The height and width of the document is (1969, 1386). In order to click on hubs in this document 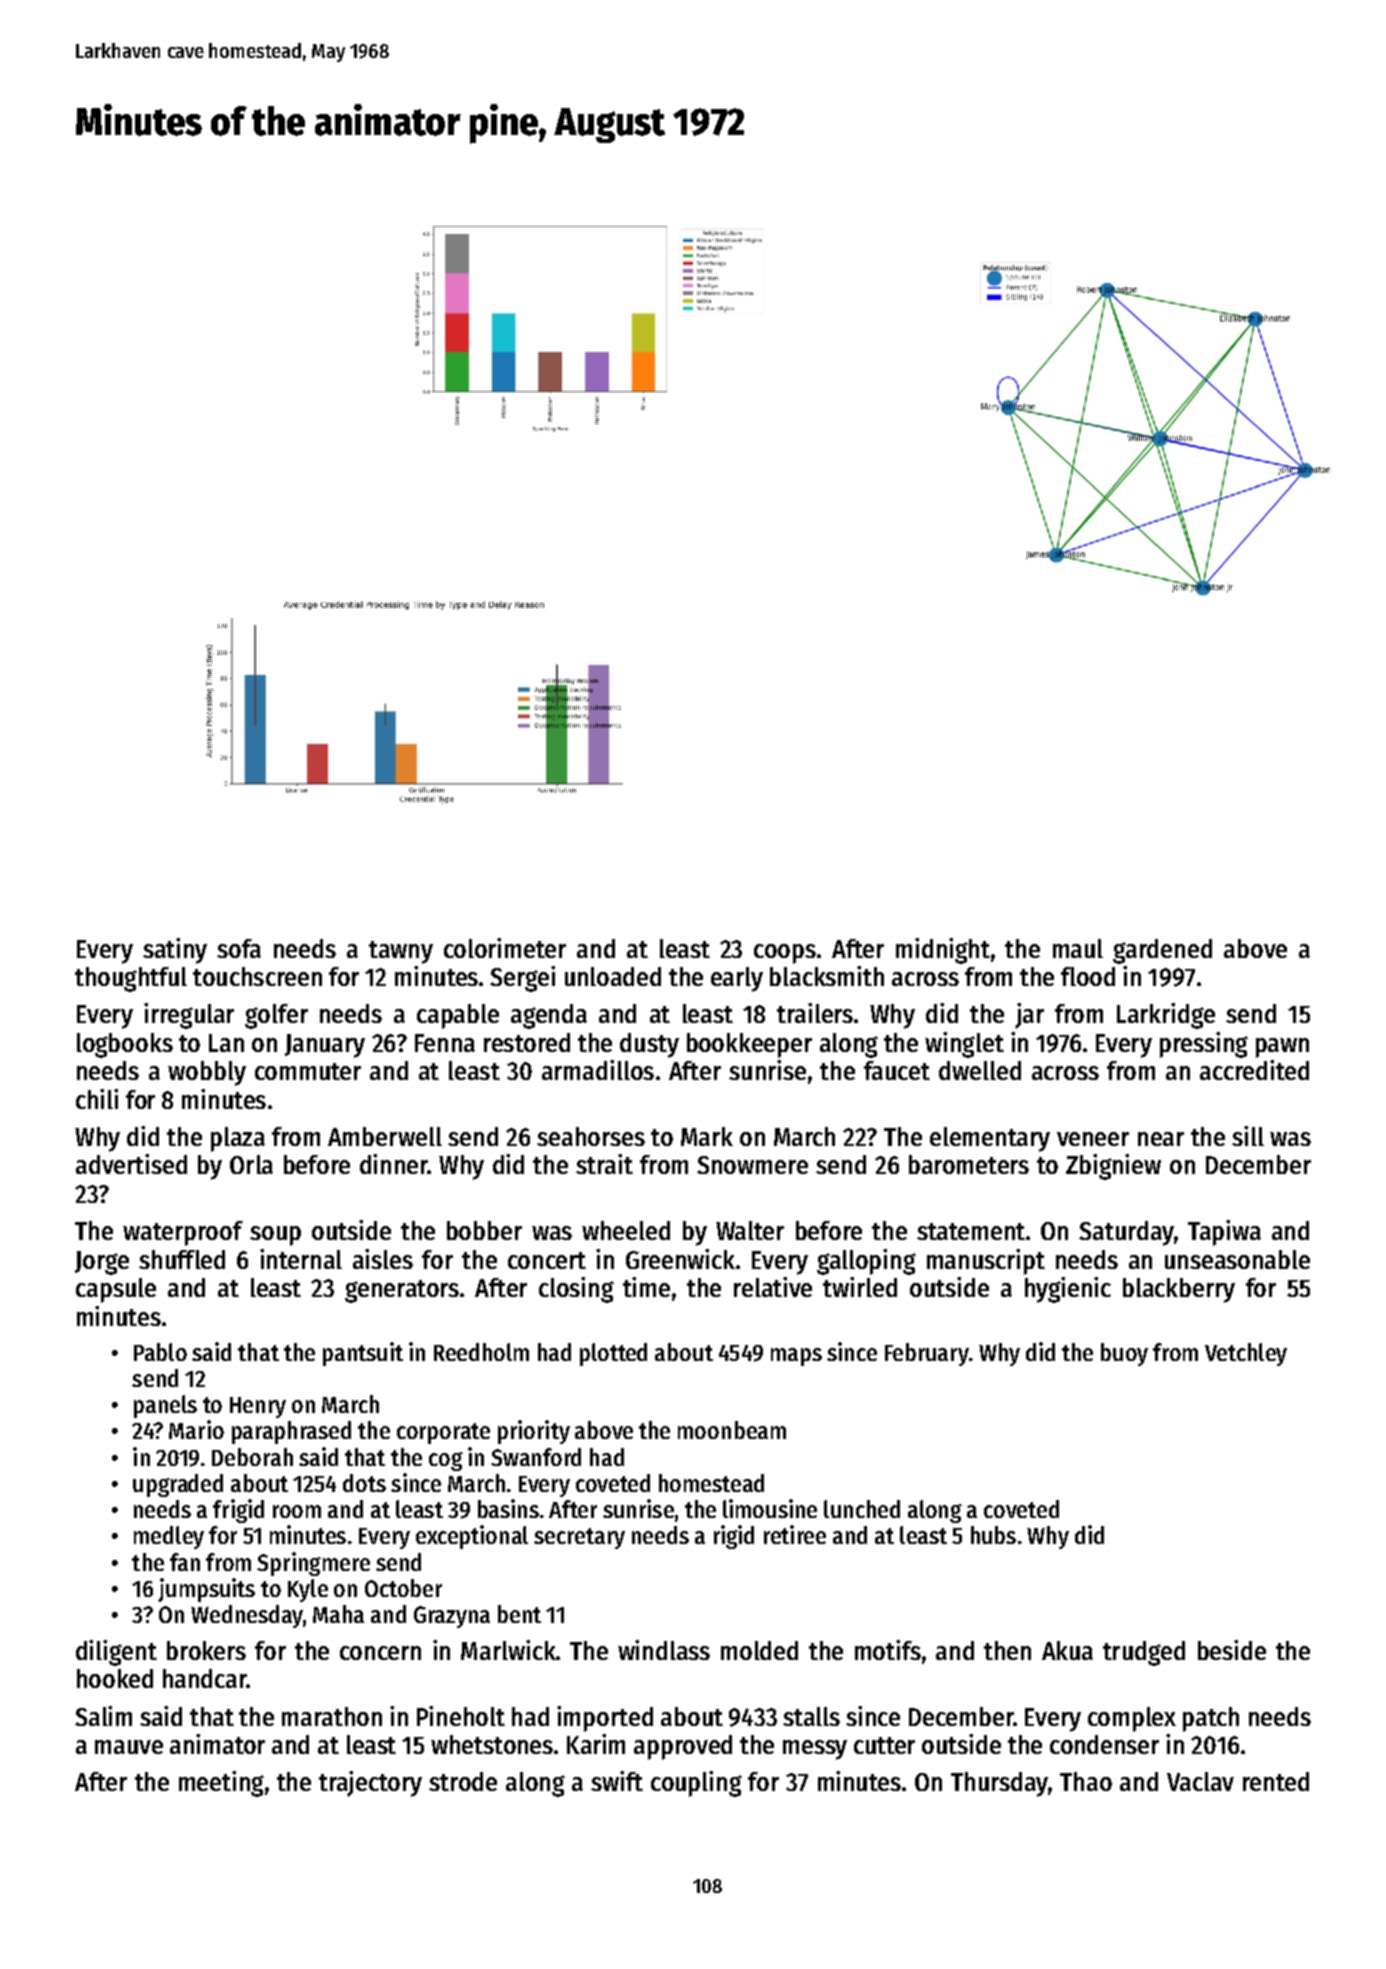, I will do `click(993, 1535)`.
